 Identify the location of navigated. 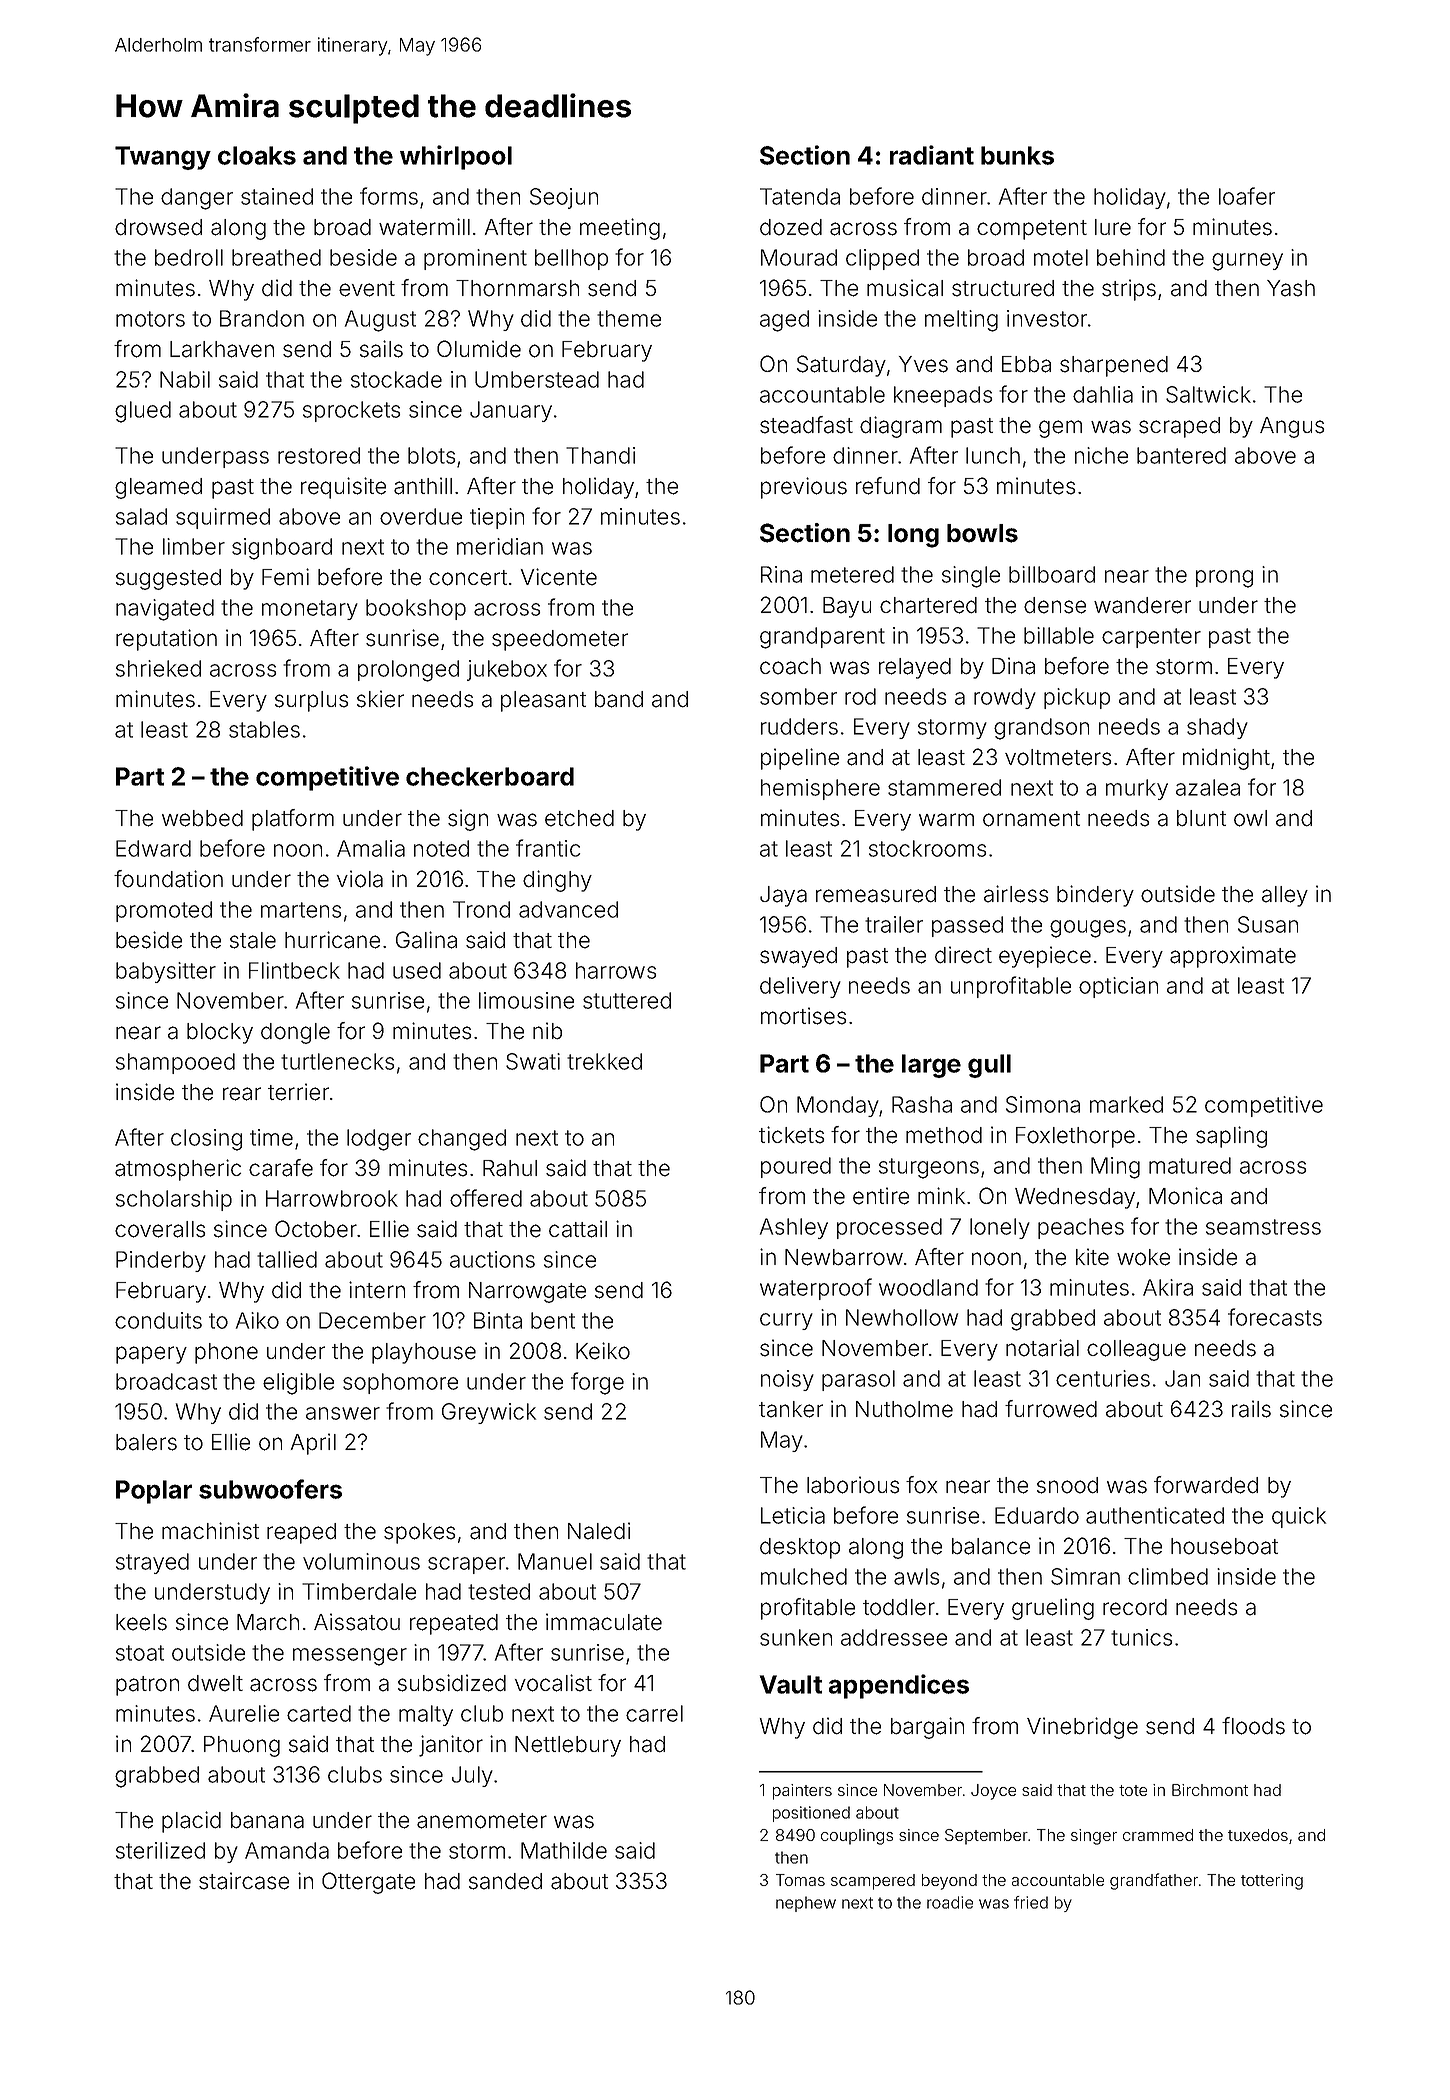
(165, 610).
